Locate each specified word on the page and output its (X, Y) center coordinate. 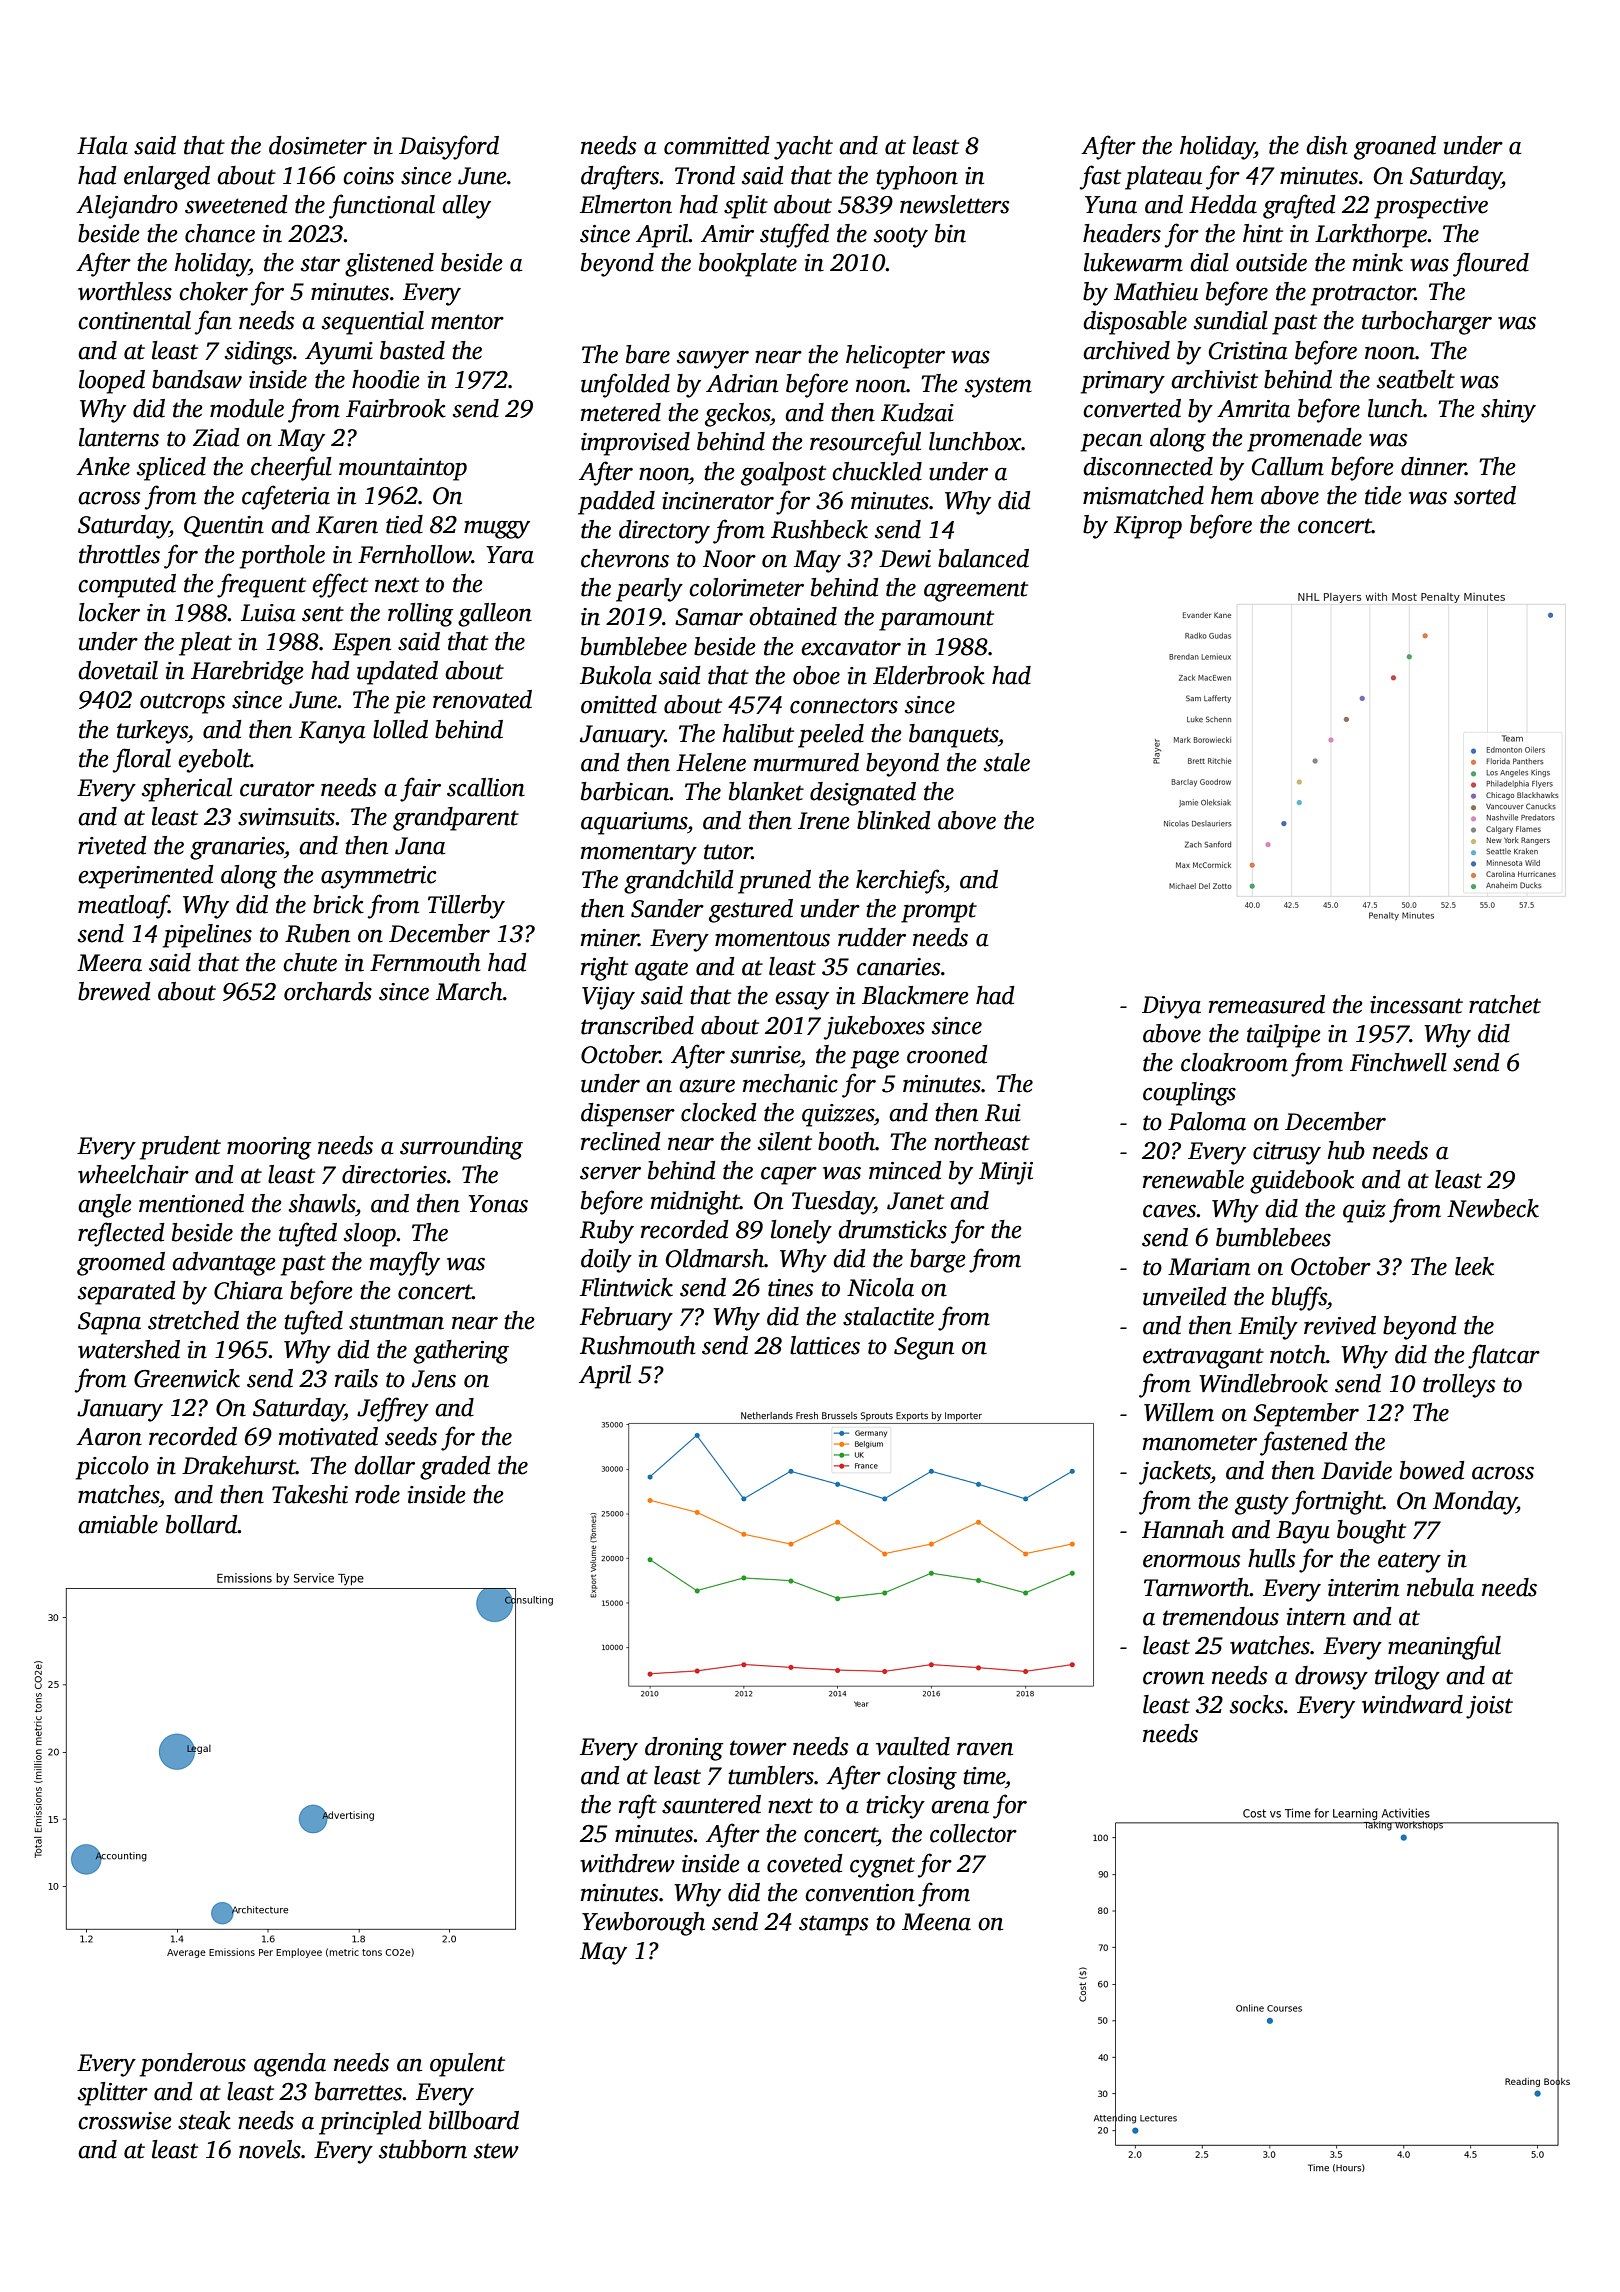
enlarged (167, 178)
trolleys (1459, 1386)
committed (717, 145)
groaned (1395, 148)
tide (1383, 495)
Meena (936, 1922)
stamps (834, 1925)
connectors (844, 706)
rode (377, 1494)
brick (338, 904)
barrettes (358, 2091)
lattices (825, 1345)
